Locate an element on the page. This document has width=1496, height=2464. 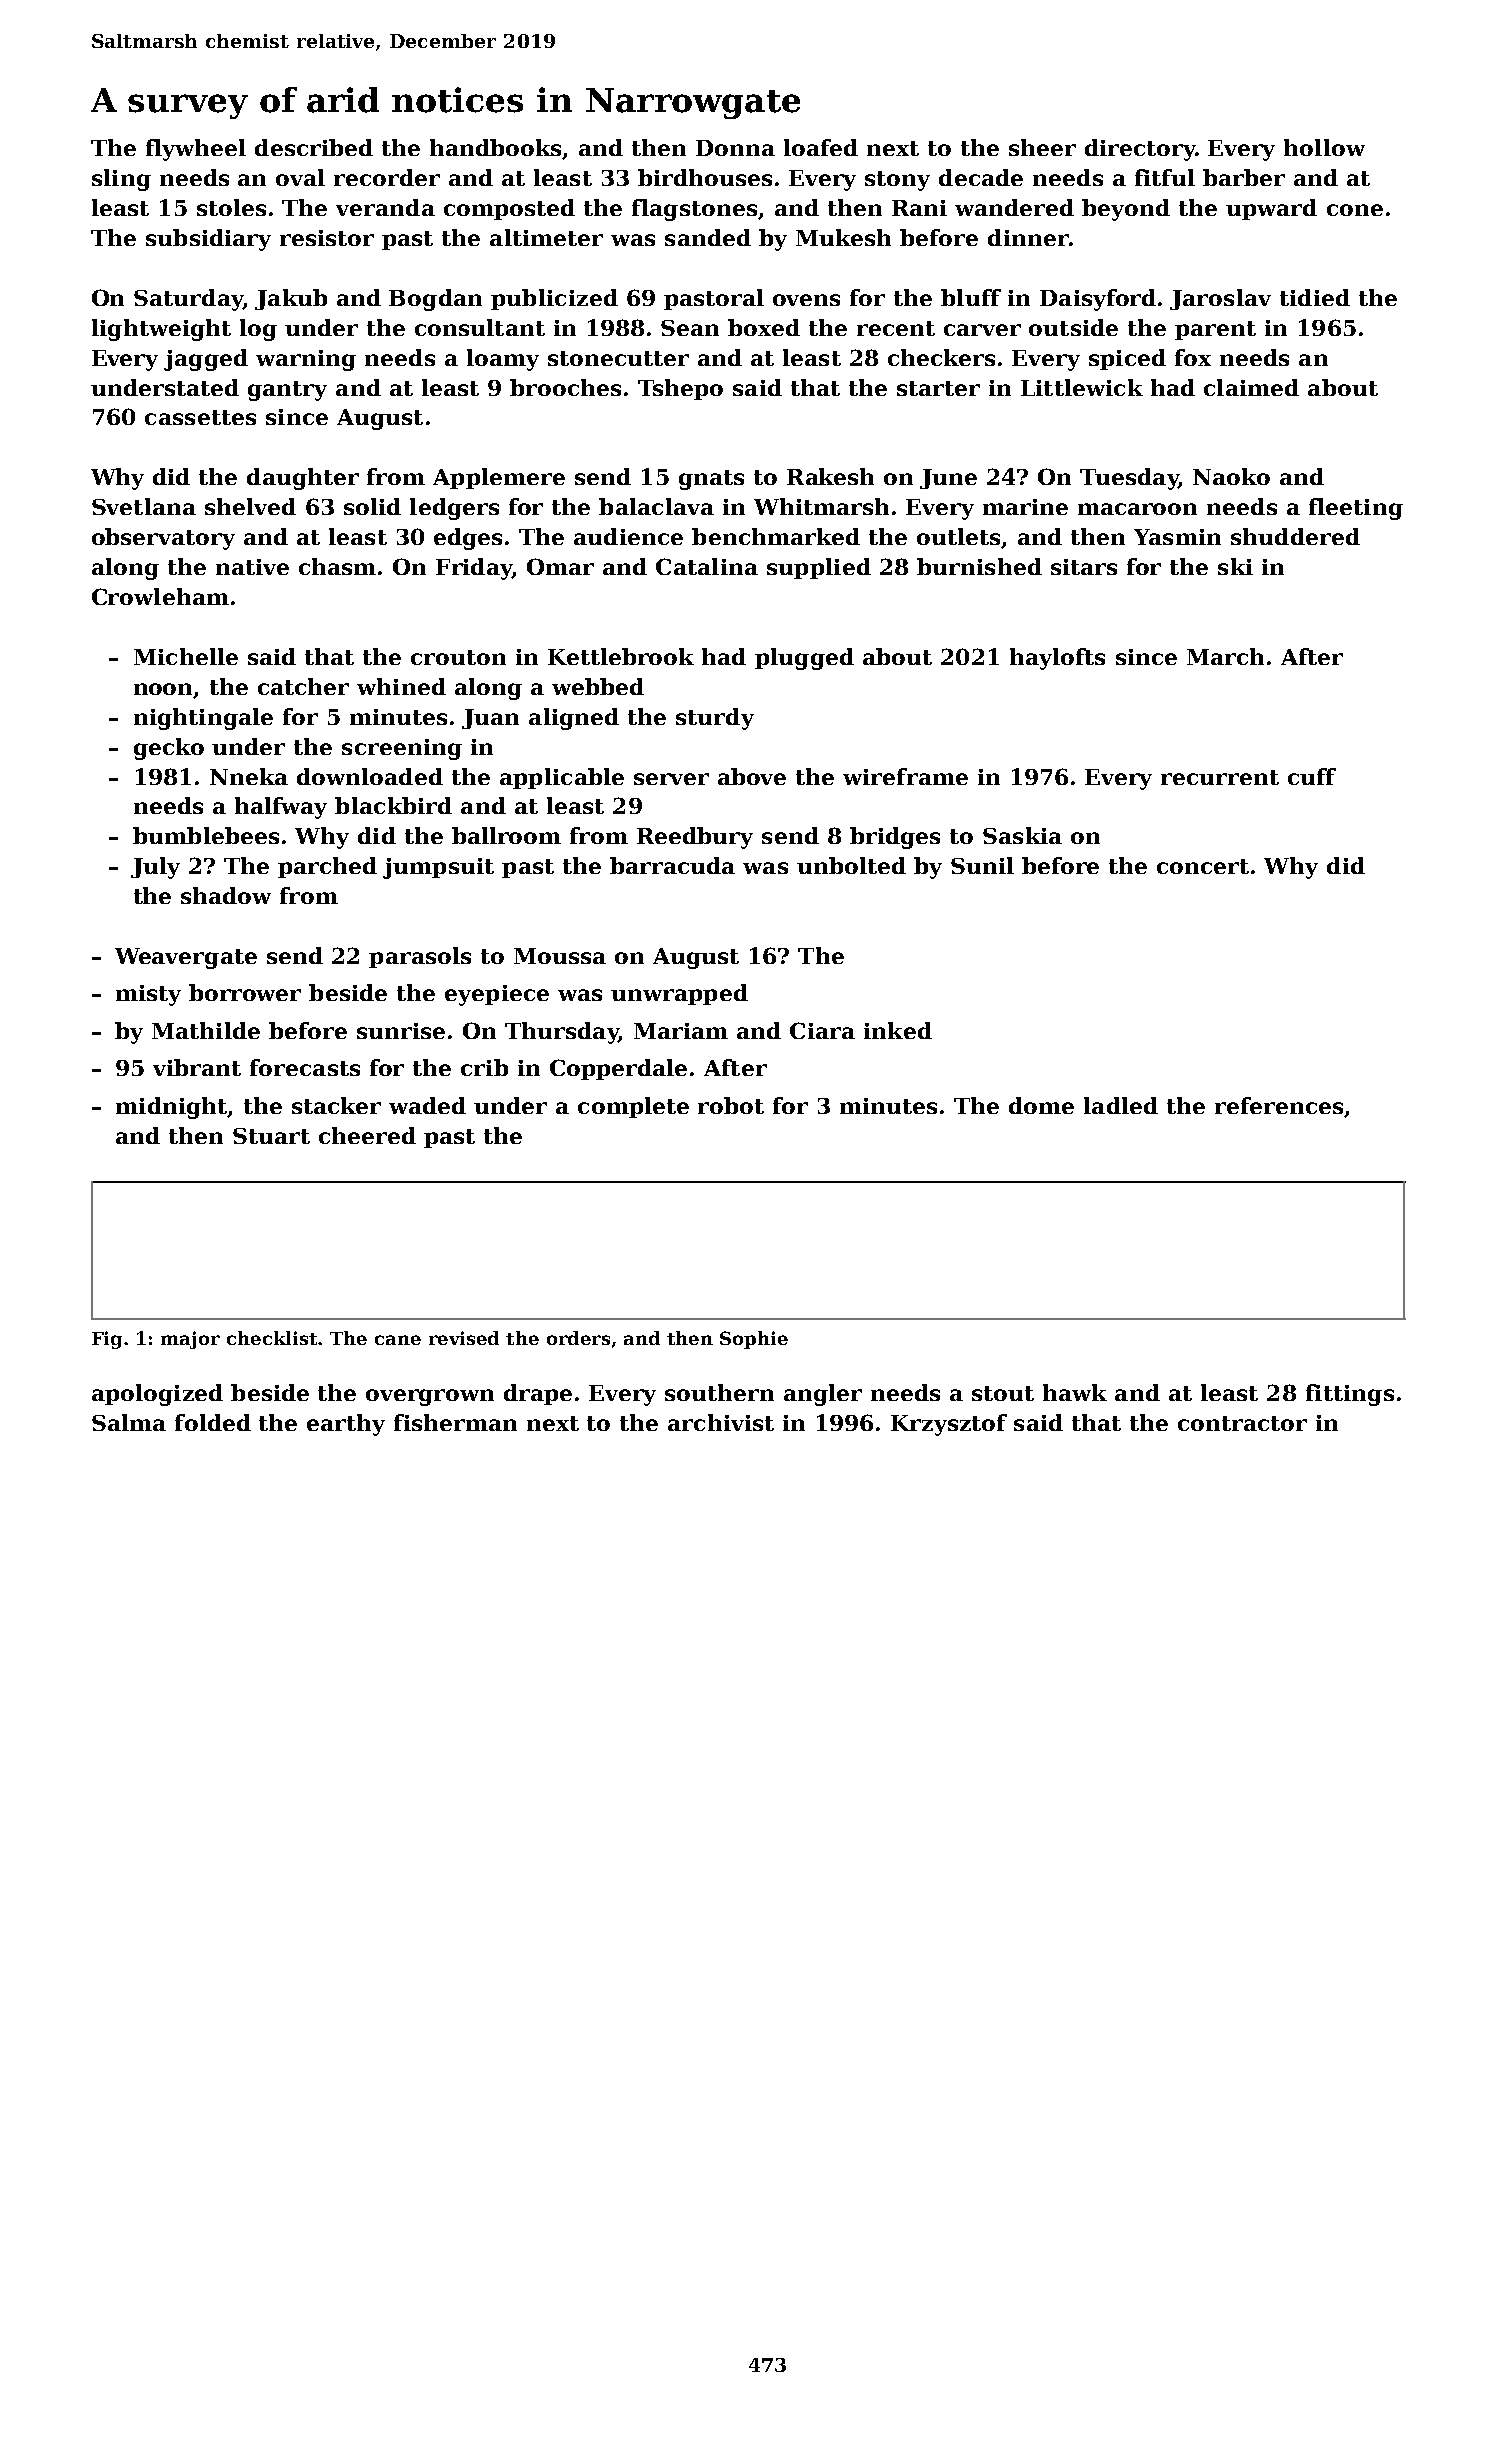
misty is located at coordinates (148, 995).
